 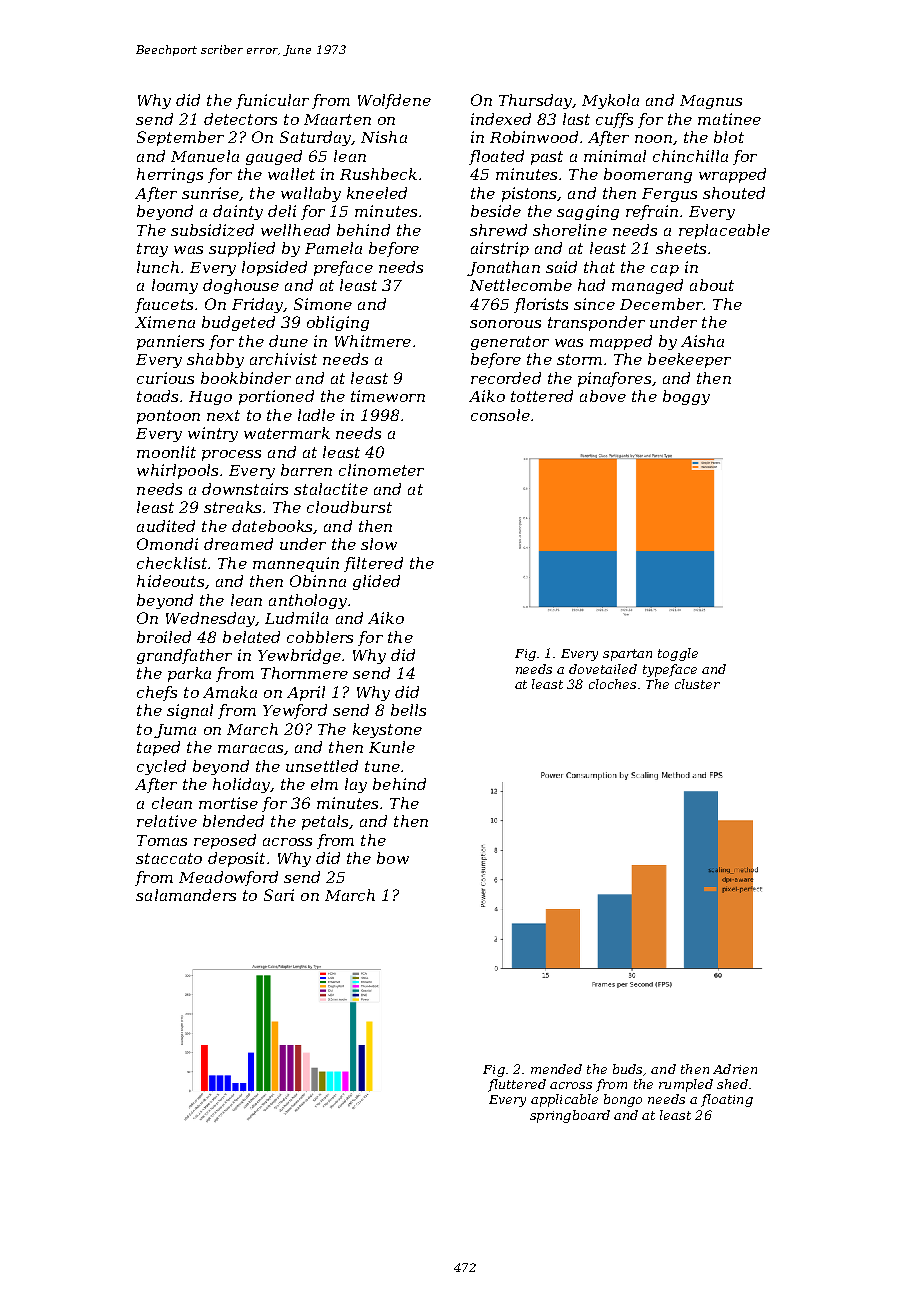 I want to click on Sari, so click(x=279, y=895).
